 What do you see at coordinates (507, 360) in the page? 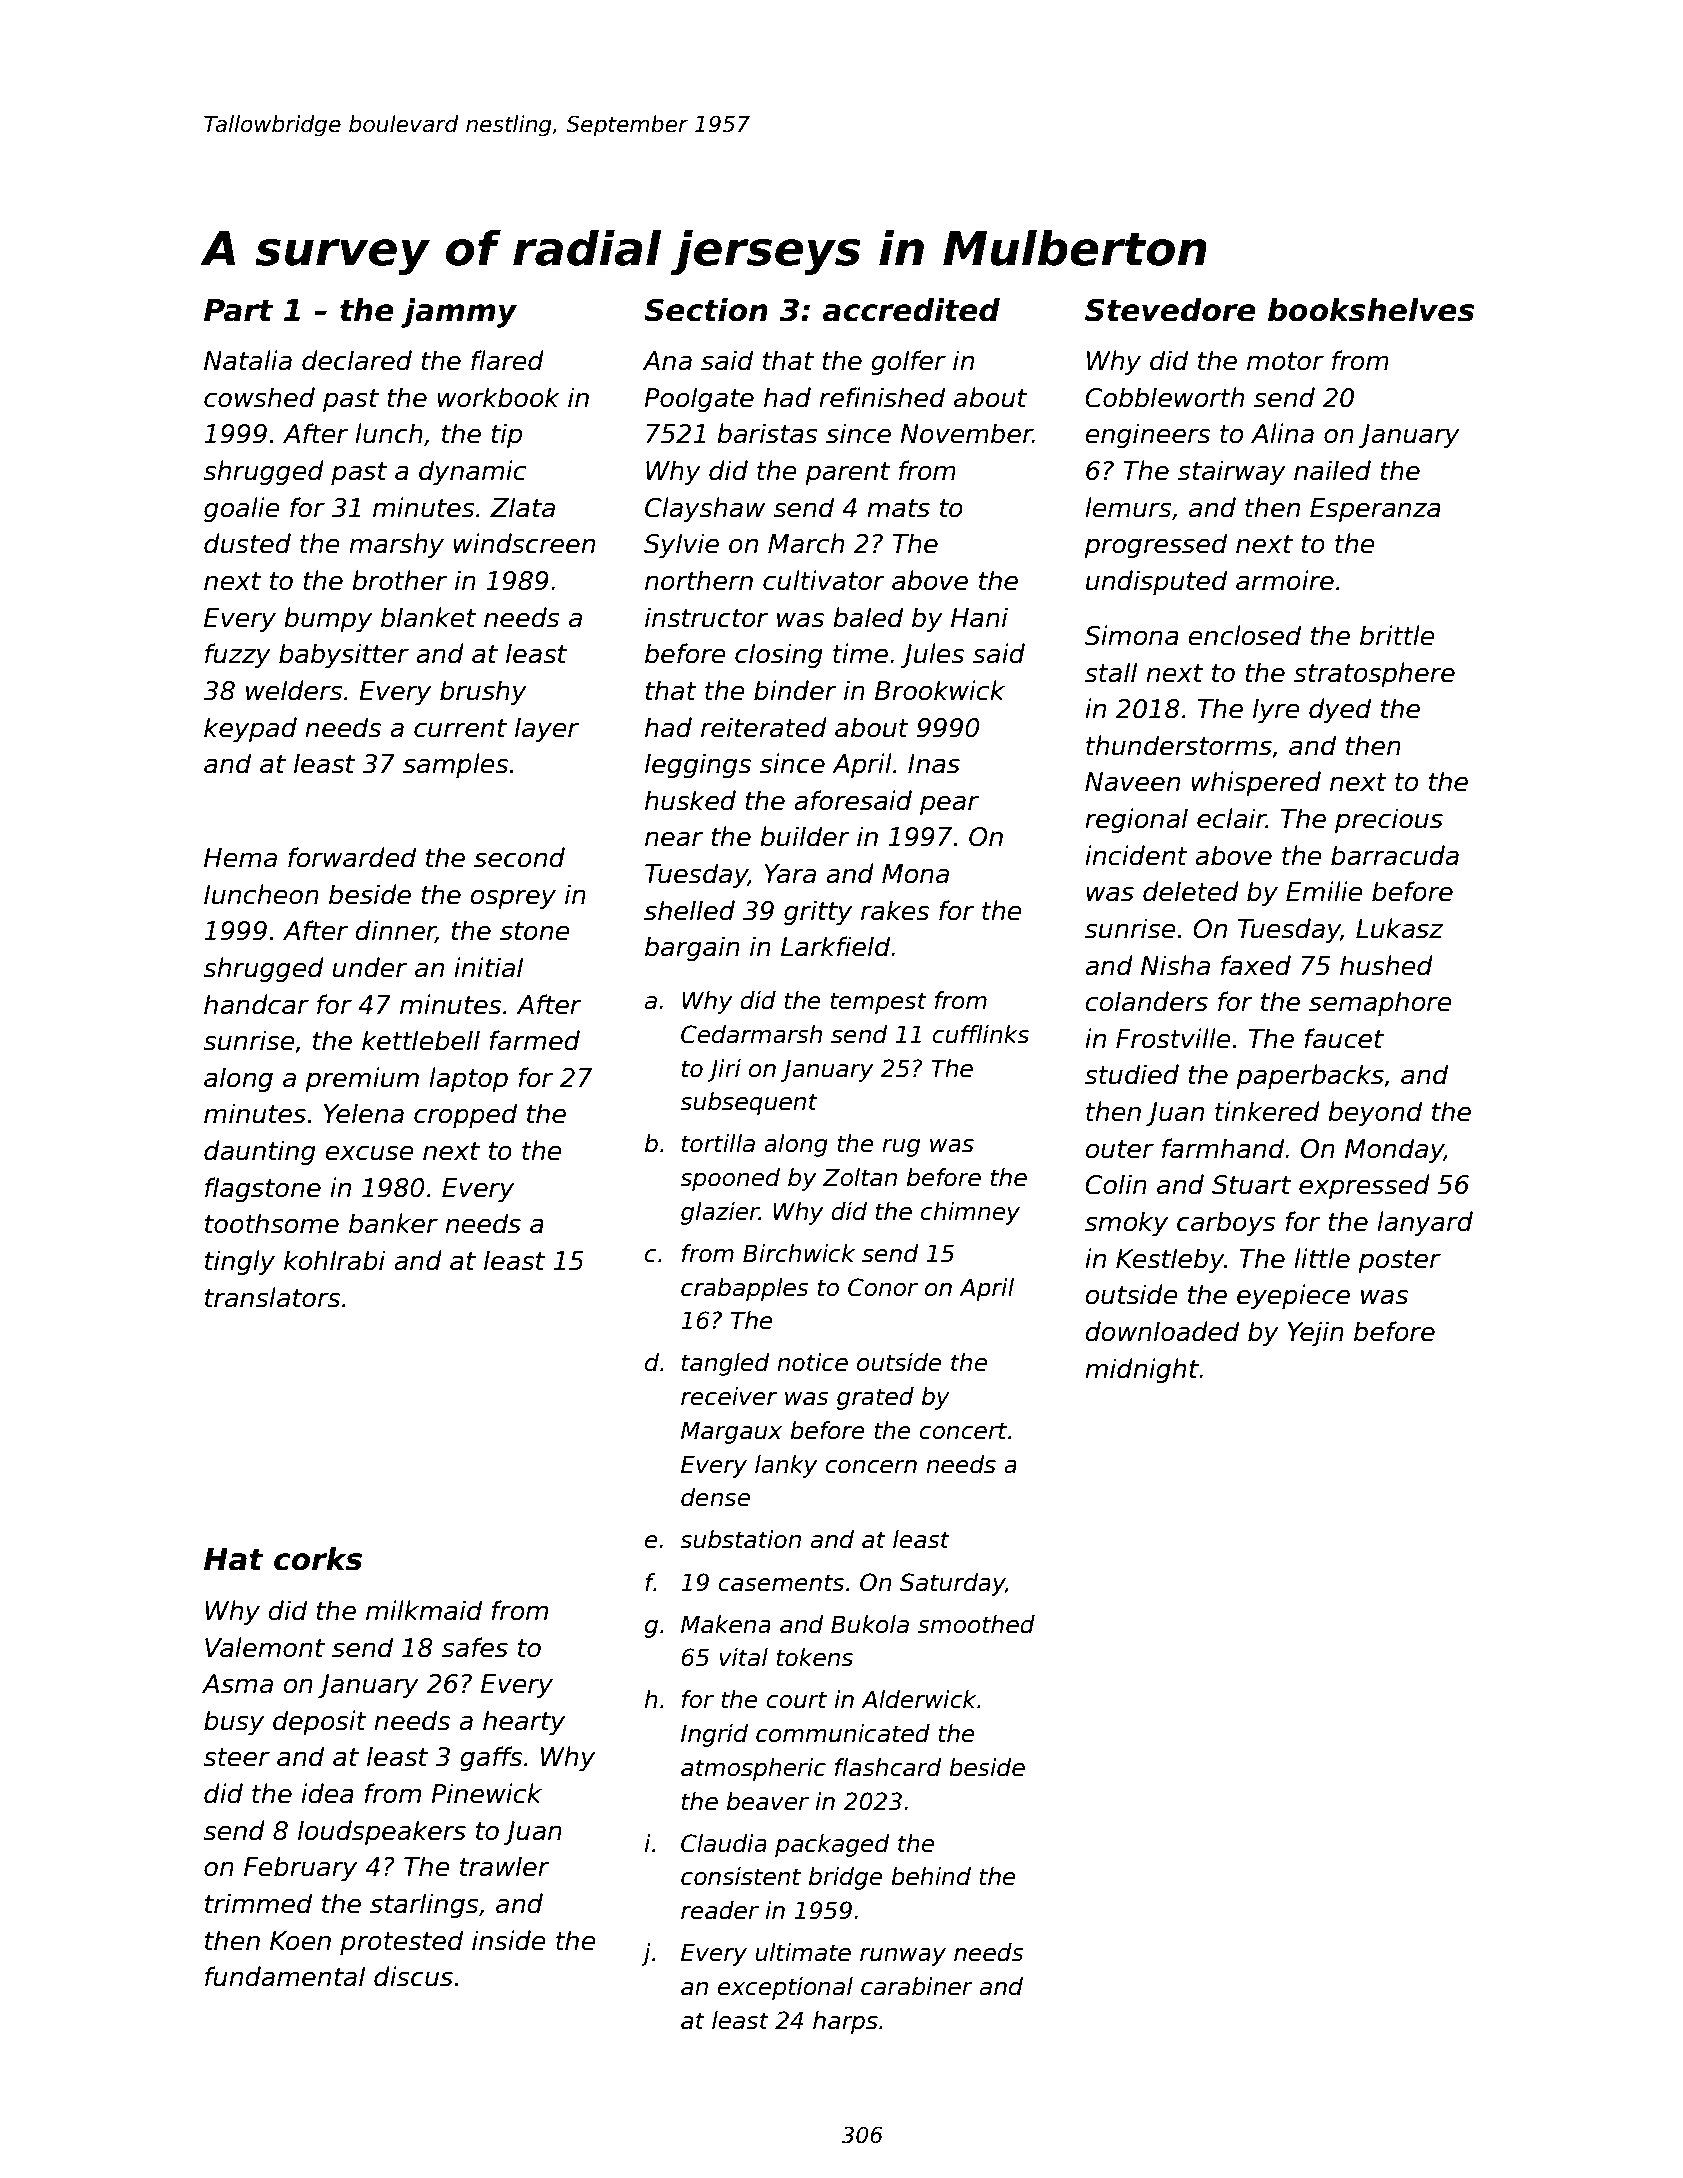
I see `flared` at bounding box center [507, 360].
